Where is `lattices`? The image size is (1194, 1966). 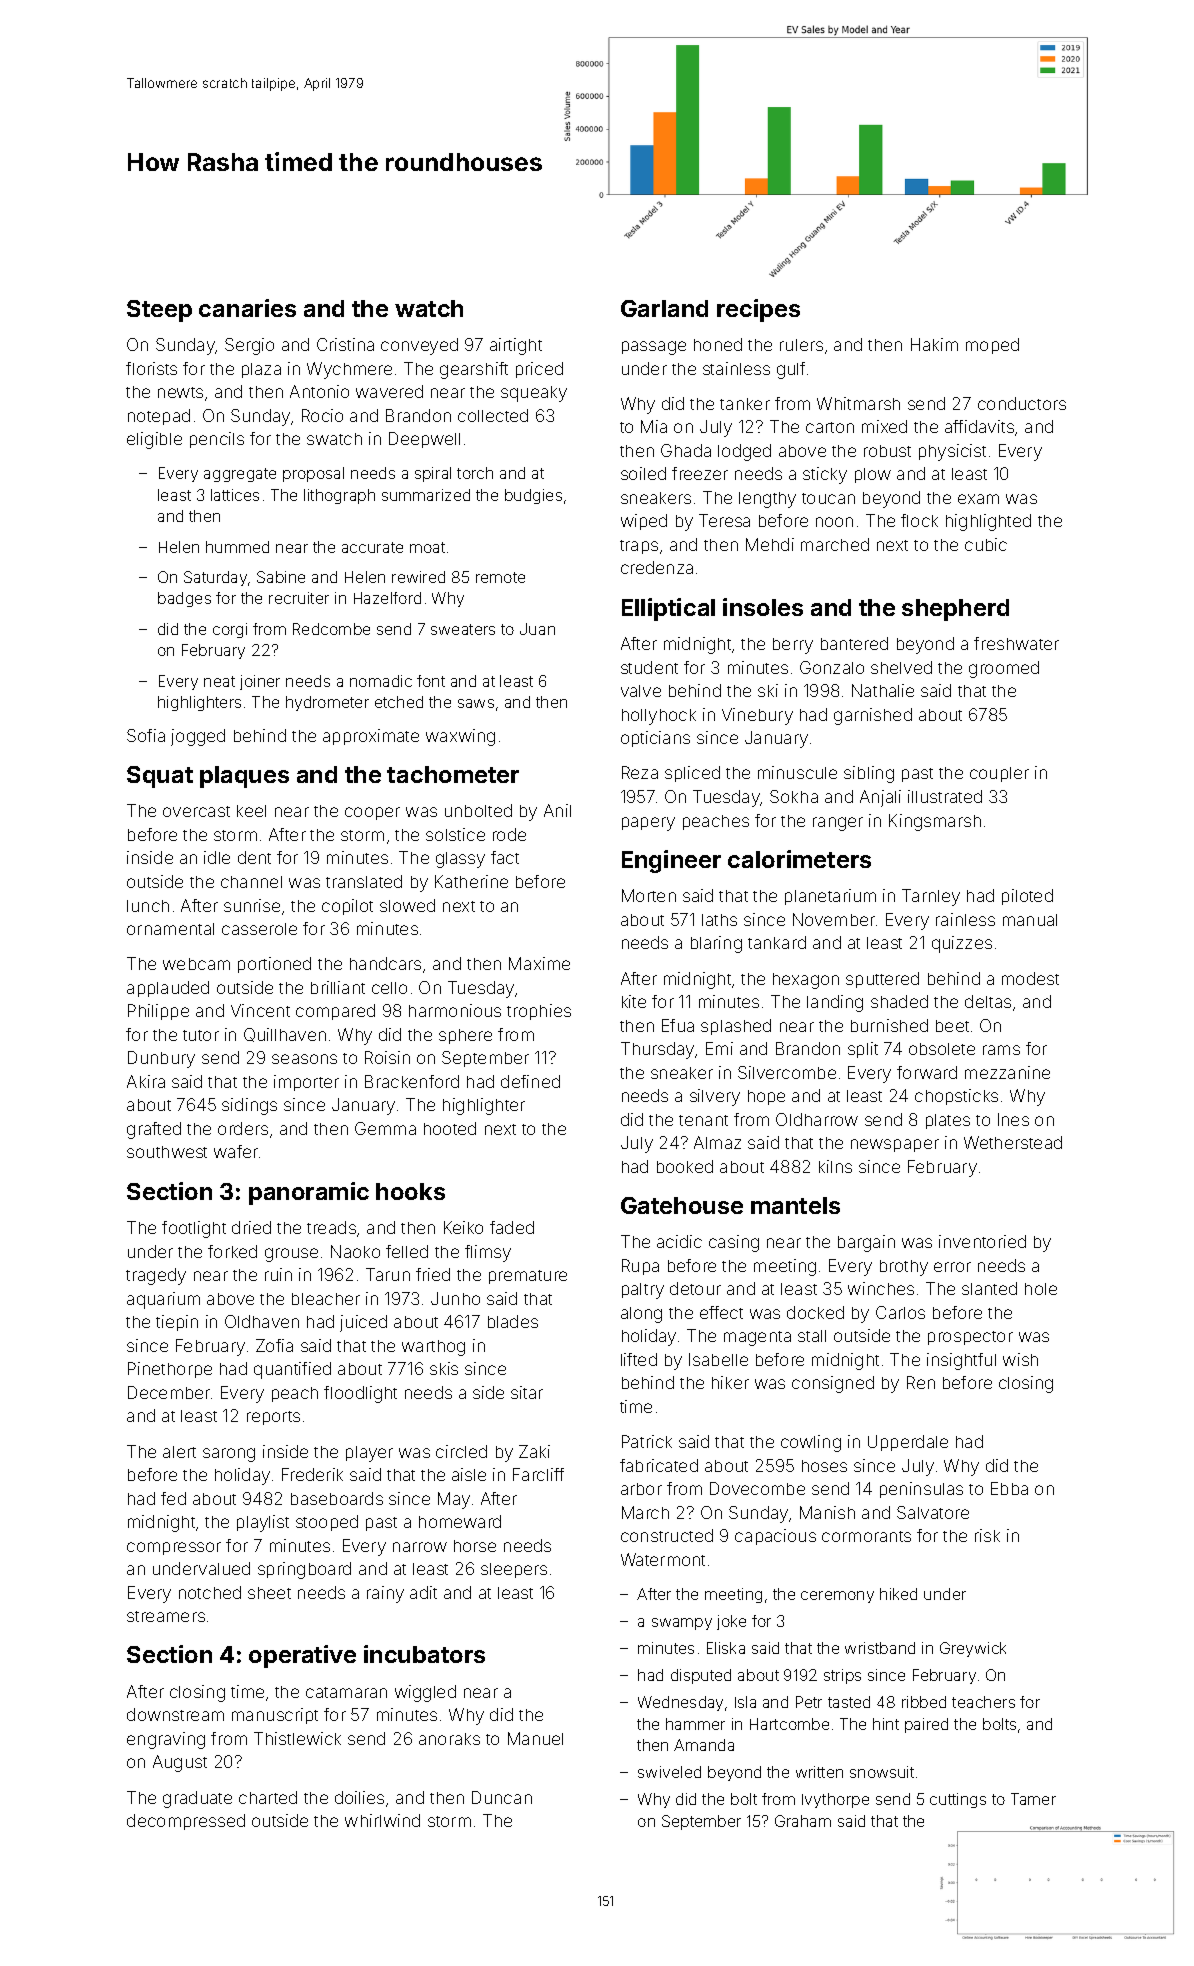
lattices is located at coordinates (235, 495).
